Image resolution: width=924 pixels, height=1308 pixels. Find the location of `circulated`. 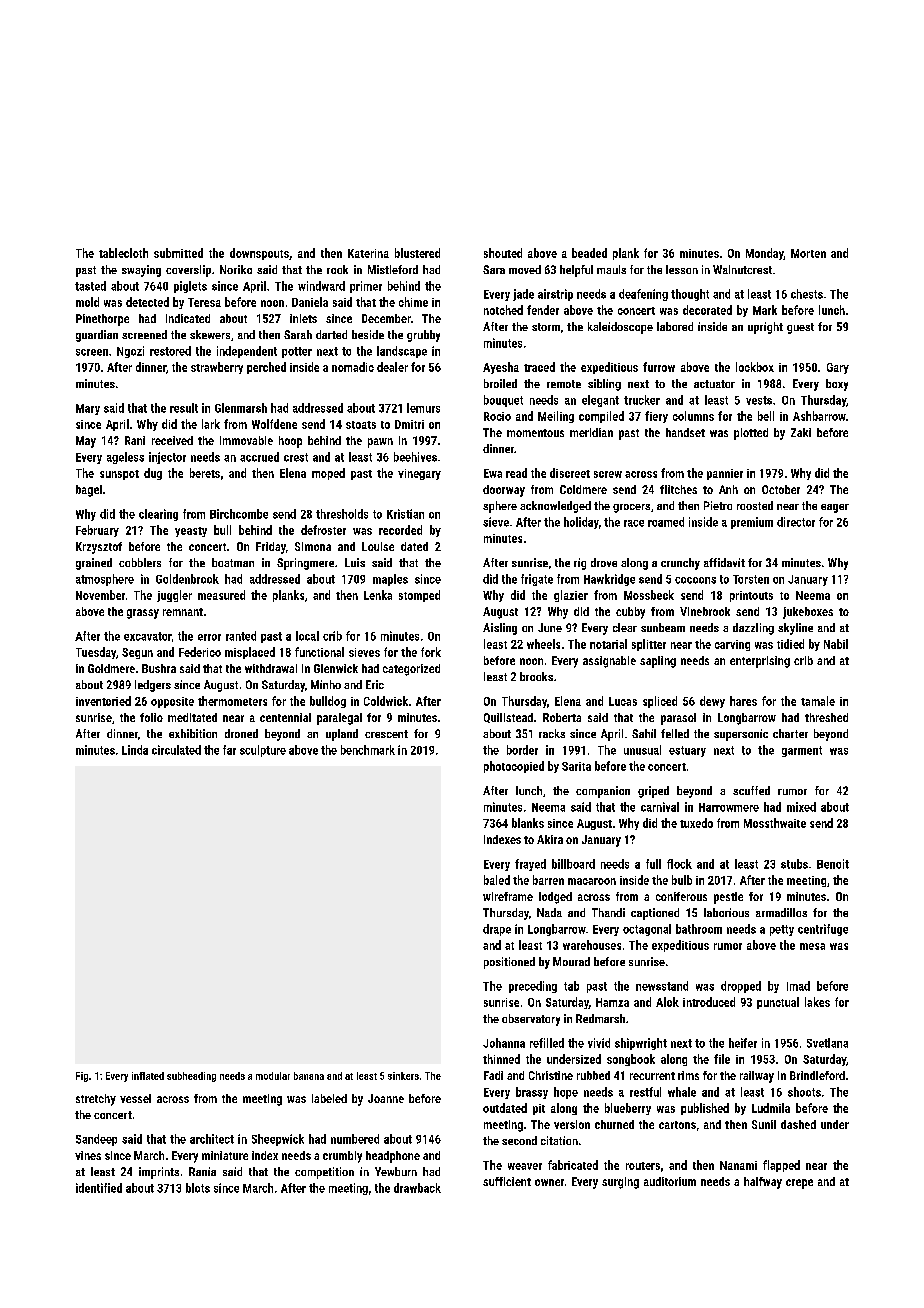

circulated is located at coordinates (176, 750).
